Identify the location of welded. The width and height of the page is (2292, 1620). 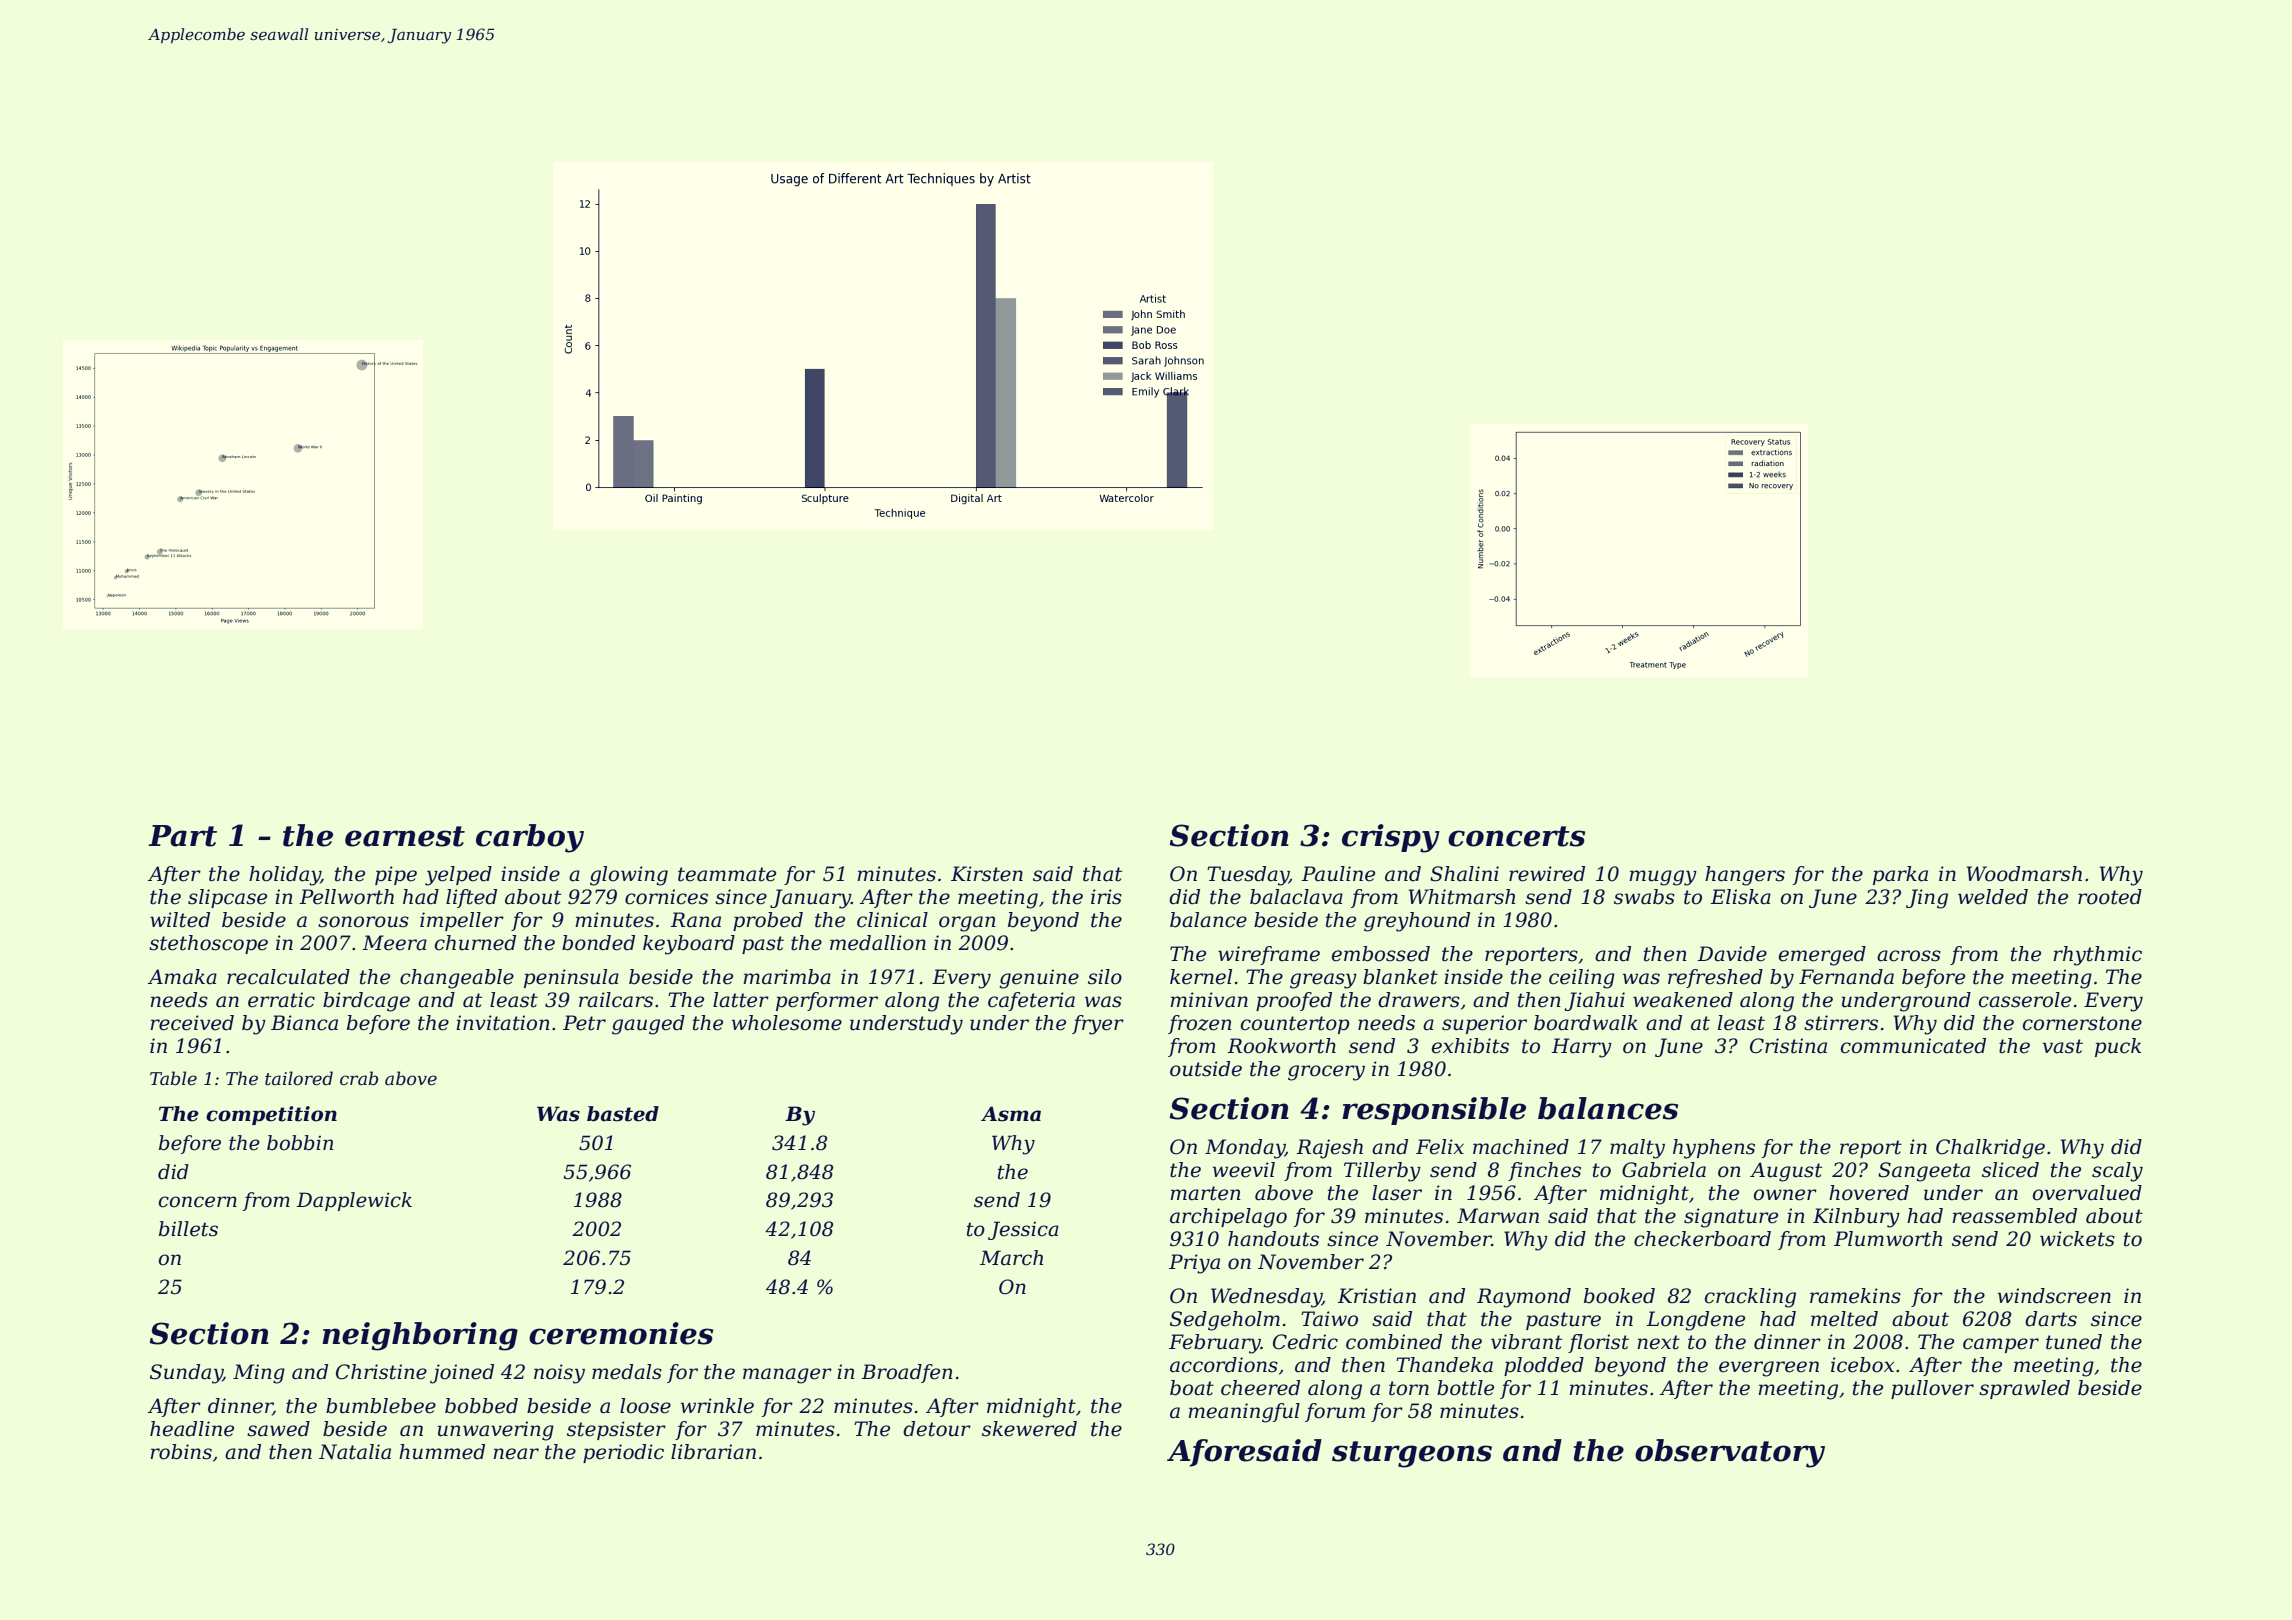
(1993, 897).
